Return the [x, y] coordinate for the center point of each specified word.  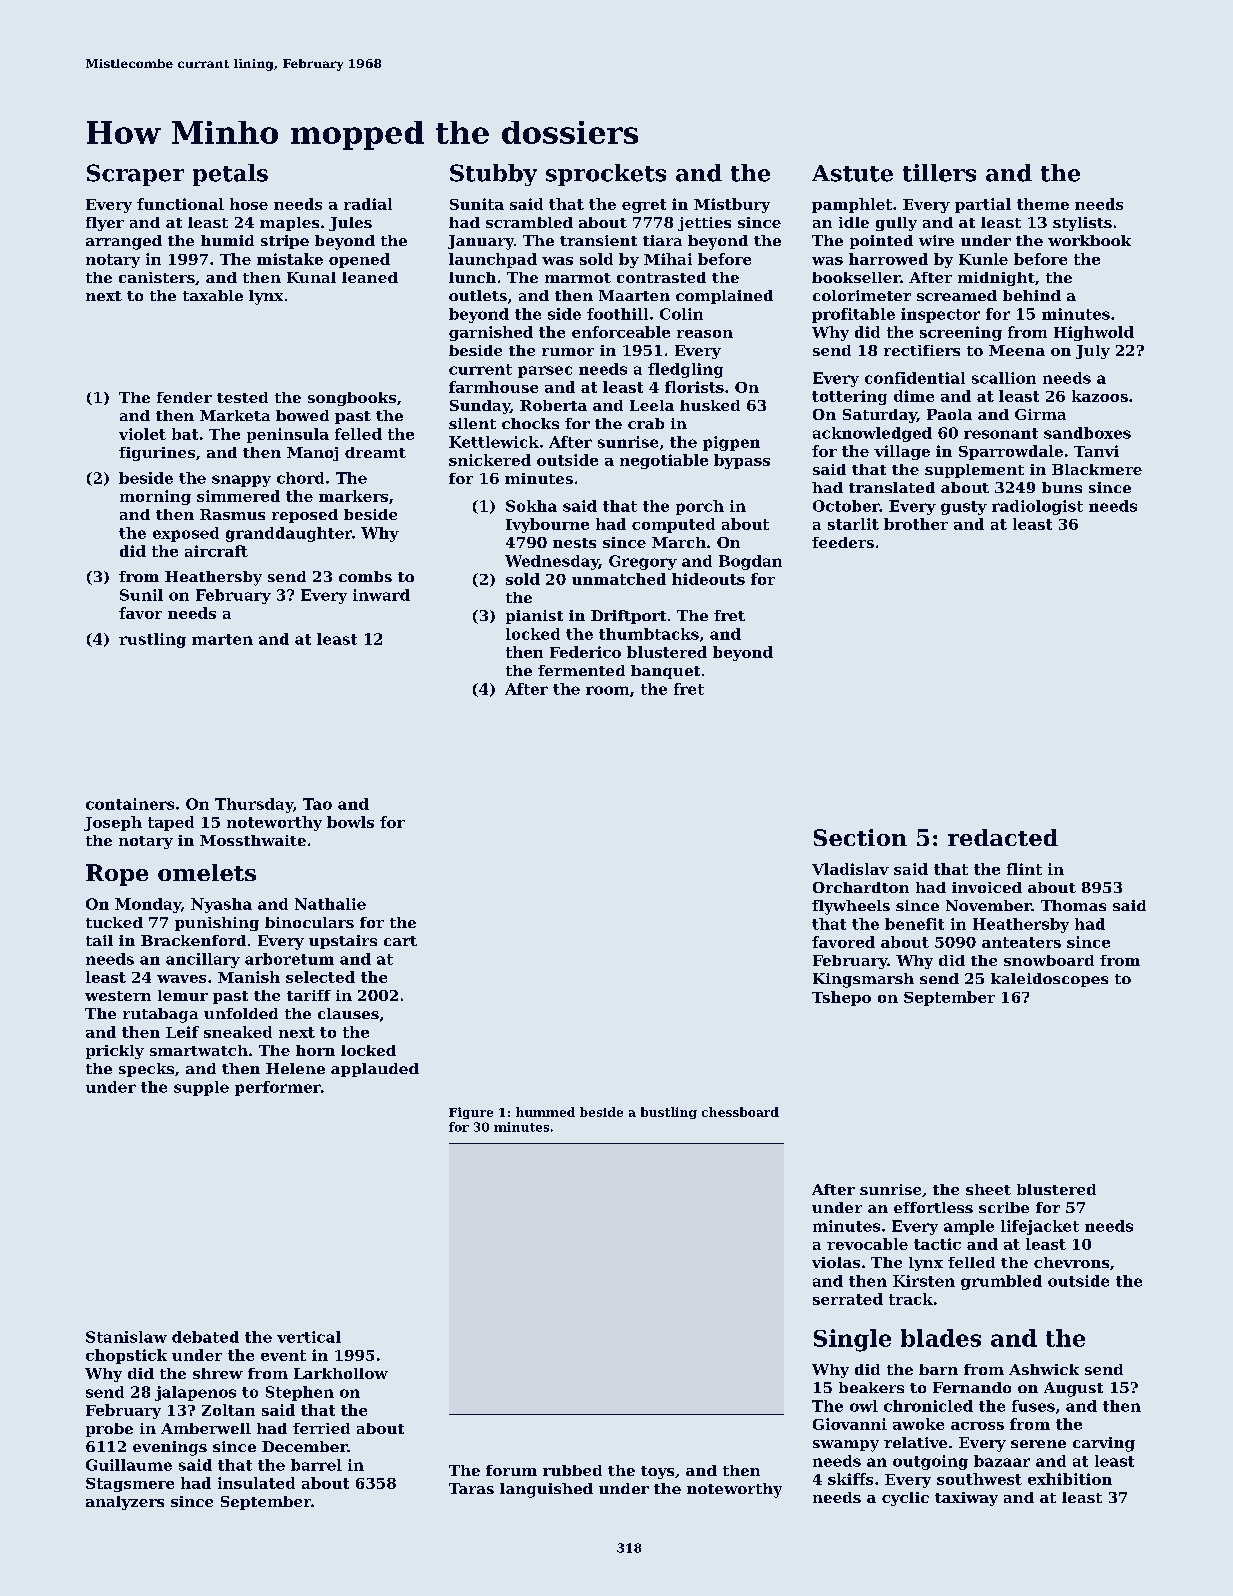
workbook [1089, 240]
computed [673, 525]
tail [99, 940]
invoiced [987, 887]
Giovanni [850, 1424]
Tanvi [1096, 451]
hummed [545, 1112]
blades [941, 1338]
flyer [105, 224]
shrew [218, 1373]
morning [155, 497]
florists [694, 387]
